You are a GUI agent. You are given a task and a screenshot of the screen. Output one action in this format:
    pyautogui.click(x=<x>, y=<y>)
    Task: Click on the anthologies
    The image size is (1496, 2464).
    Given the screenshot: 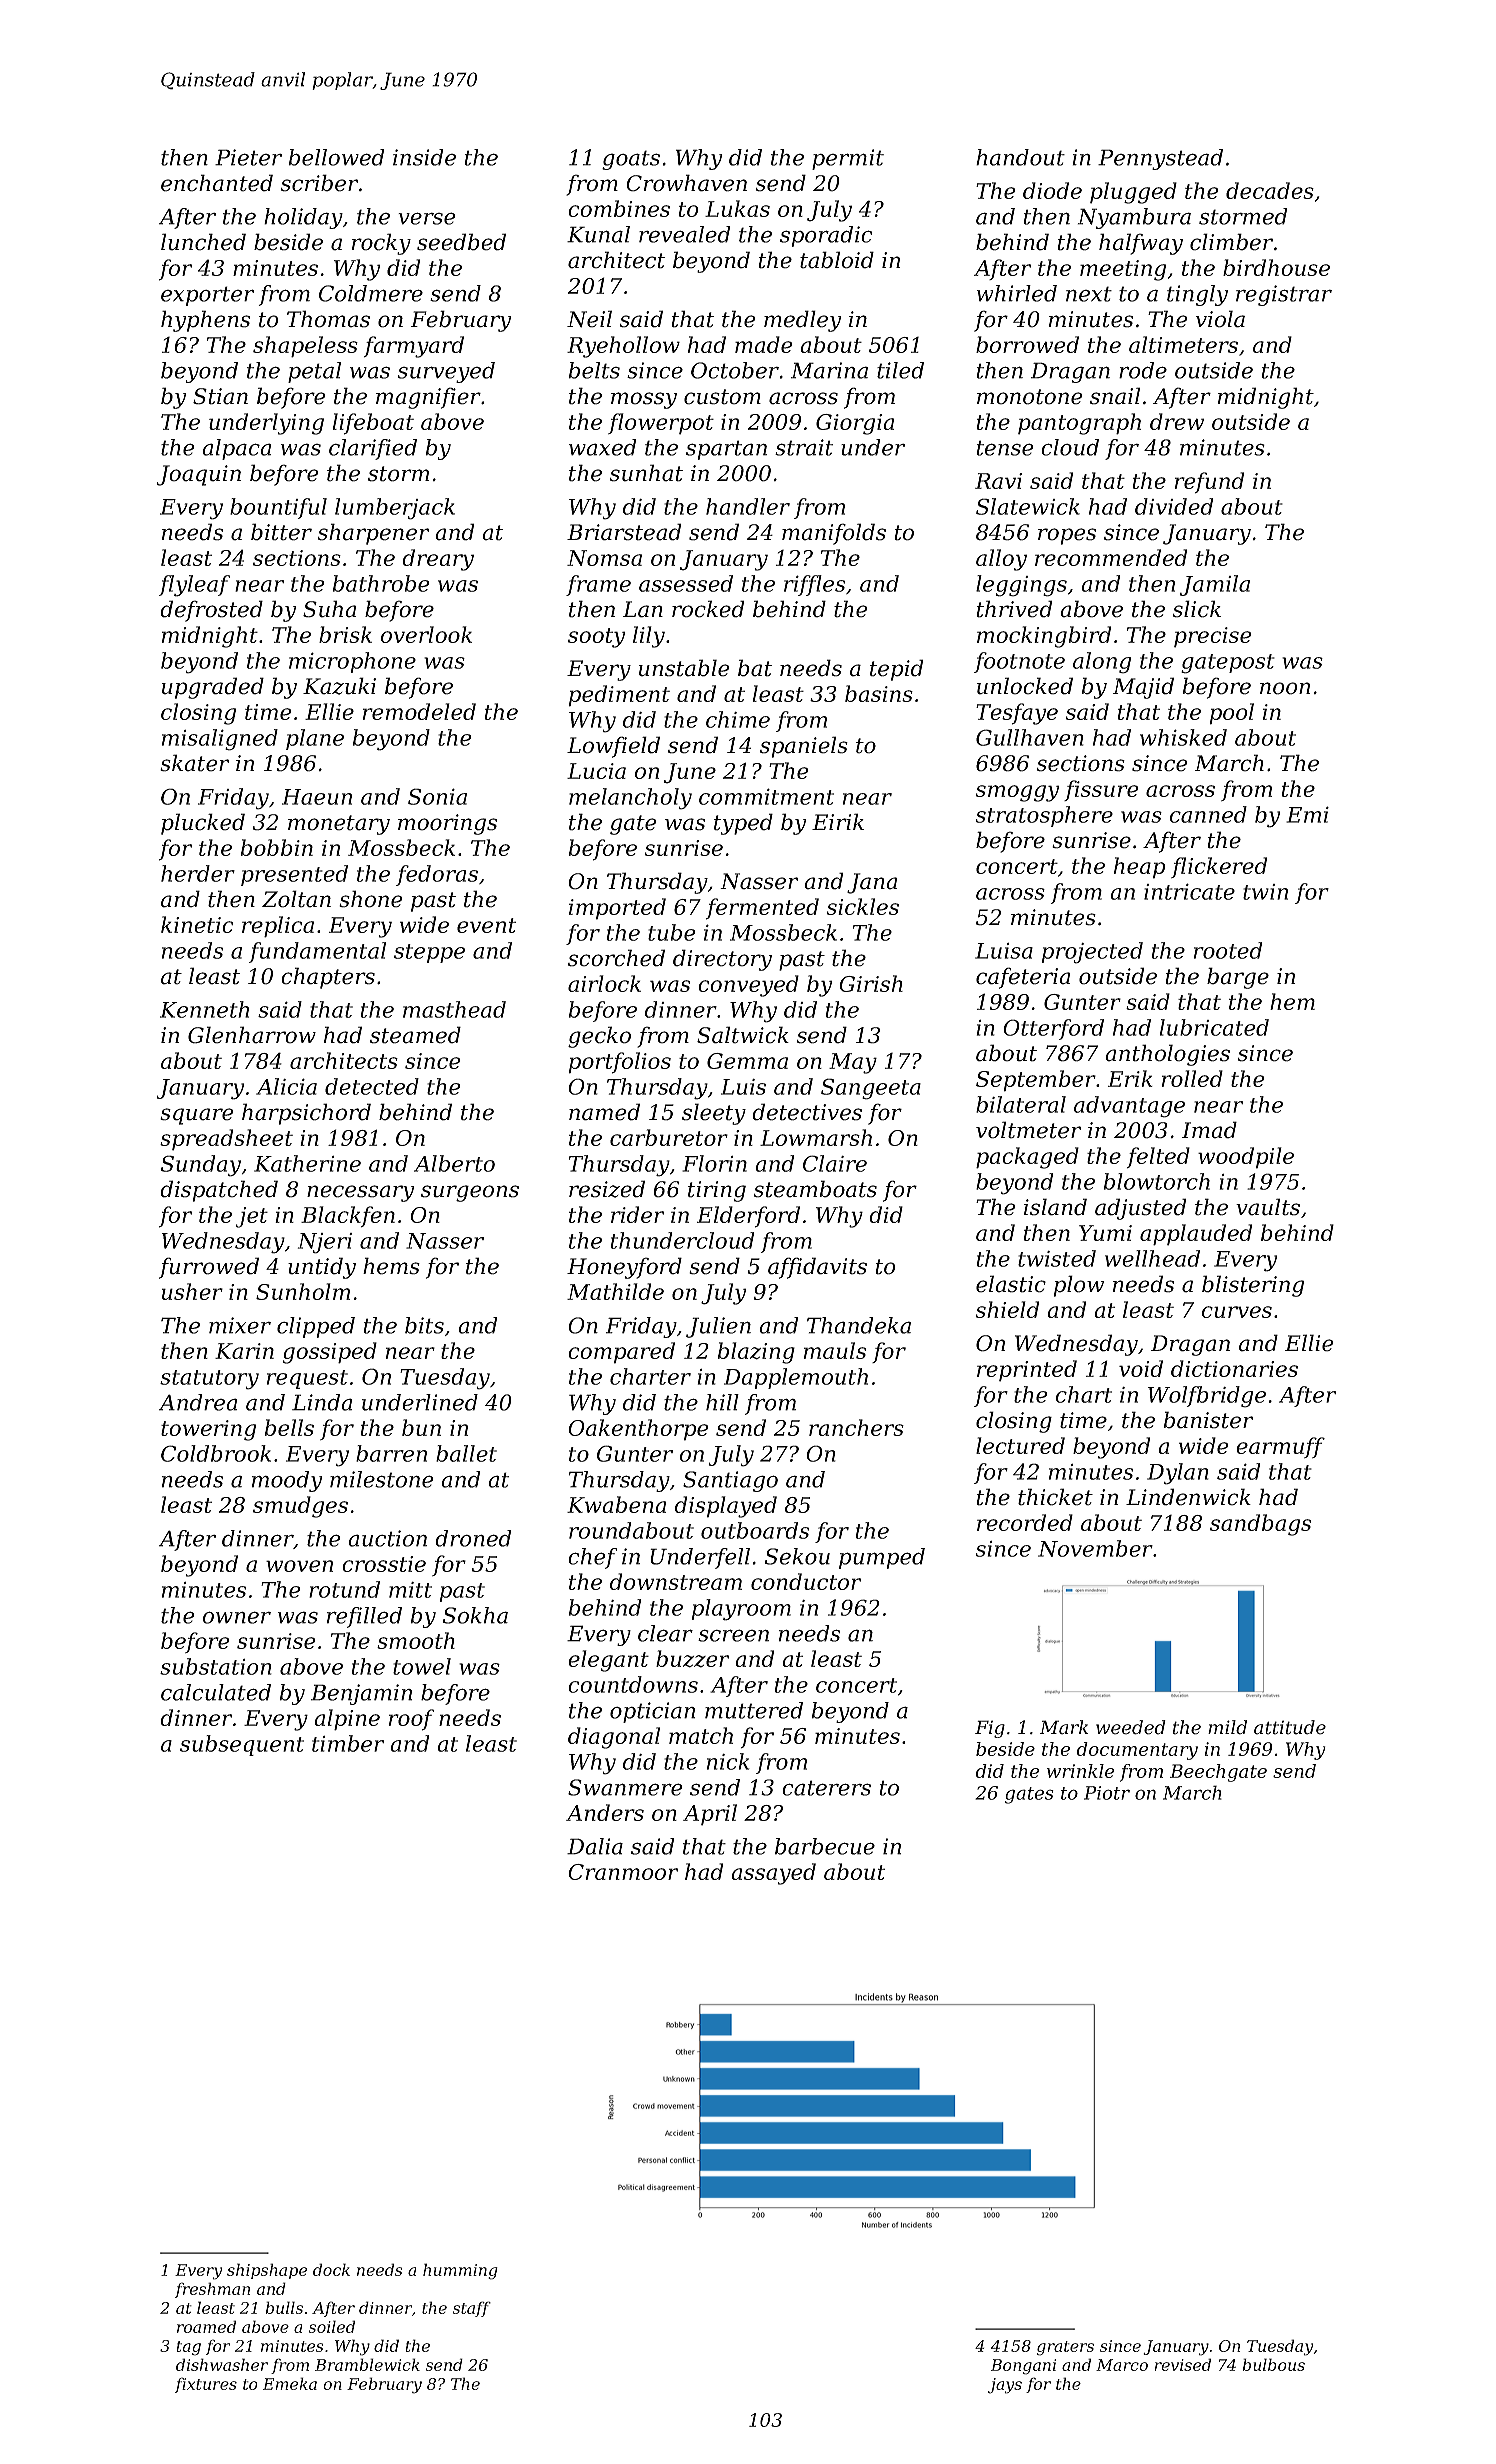 What is the action you would take?
    pyautogui.click(x=1167, y=1055)
